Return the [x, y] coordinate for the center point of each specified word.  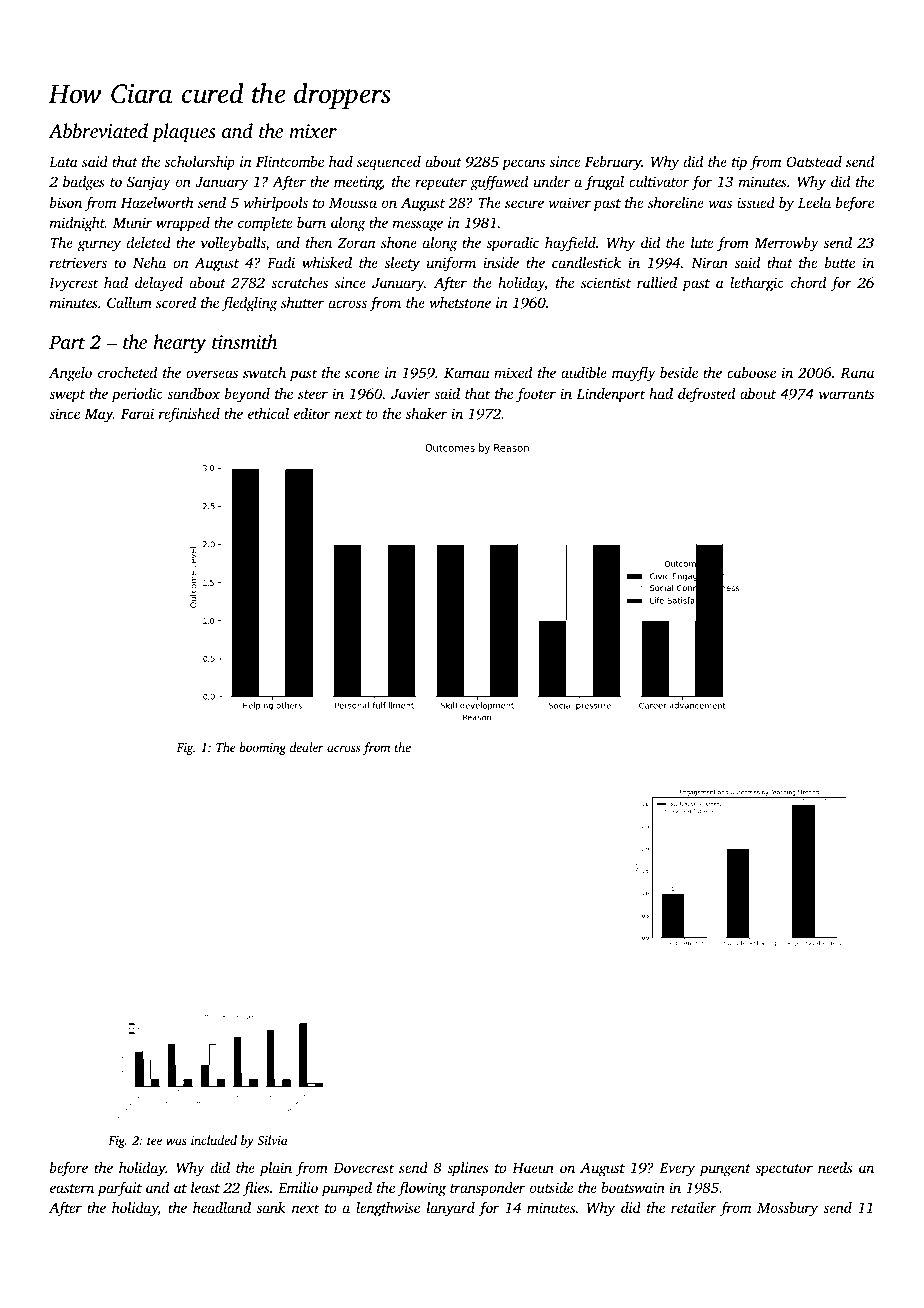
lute [702, 242]
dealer [307, 747]
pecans [523, 165]
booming [263, 748]
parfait [120, 1189]
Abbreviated [98, 130]
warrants [846, 394]
